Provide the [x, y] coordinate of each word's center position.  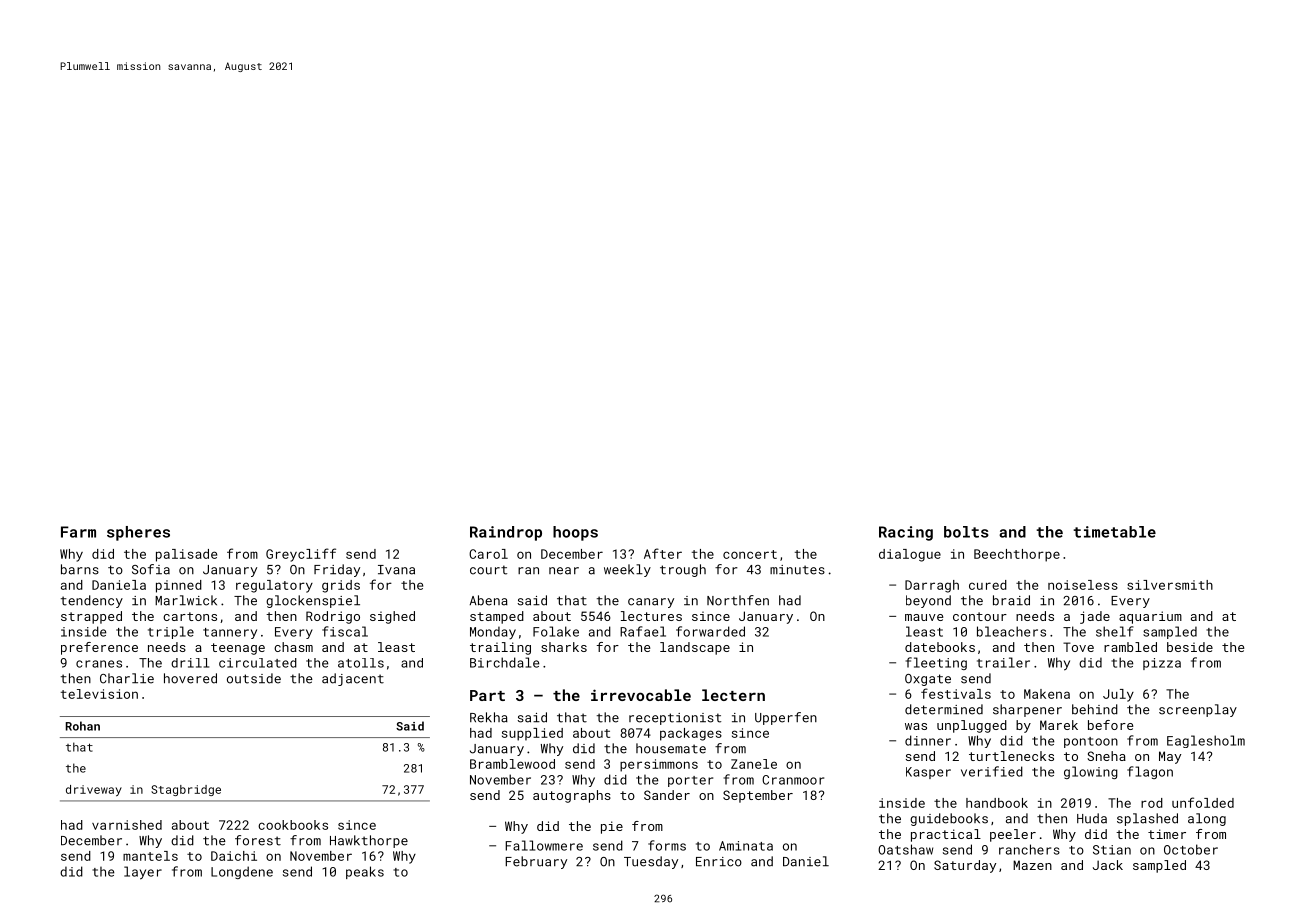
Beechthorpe [1017, 555]
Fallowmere [544, 845]
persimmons [659, 765]
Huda [1092, 818]
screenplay [1198, 710]
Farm [78, 532]
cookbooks [293, 825]
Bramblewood [512, 764]
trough [683, 570]
